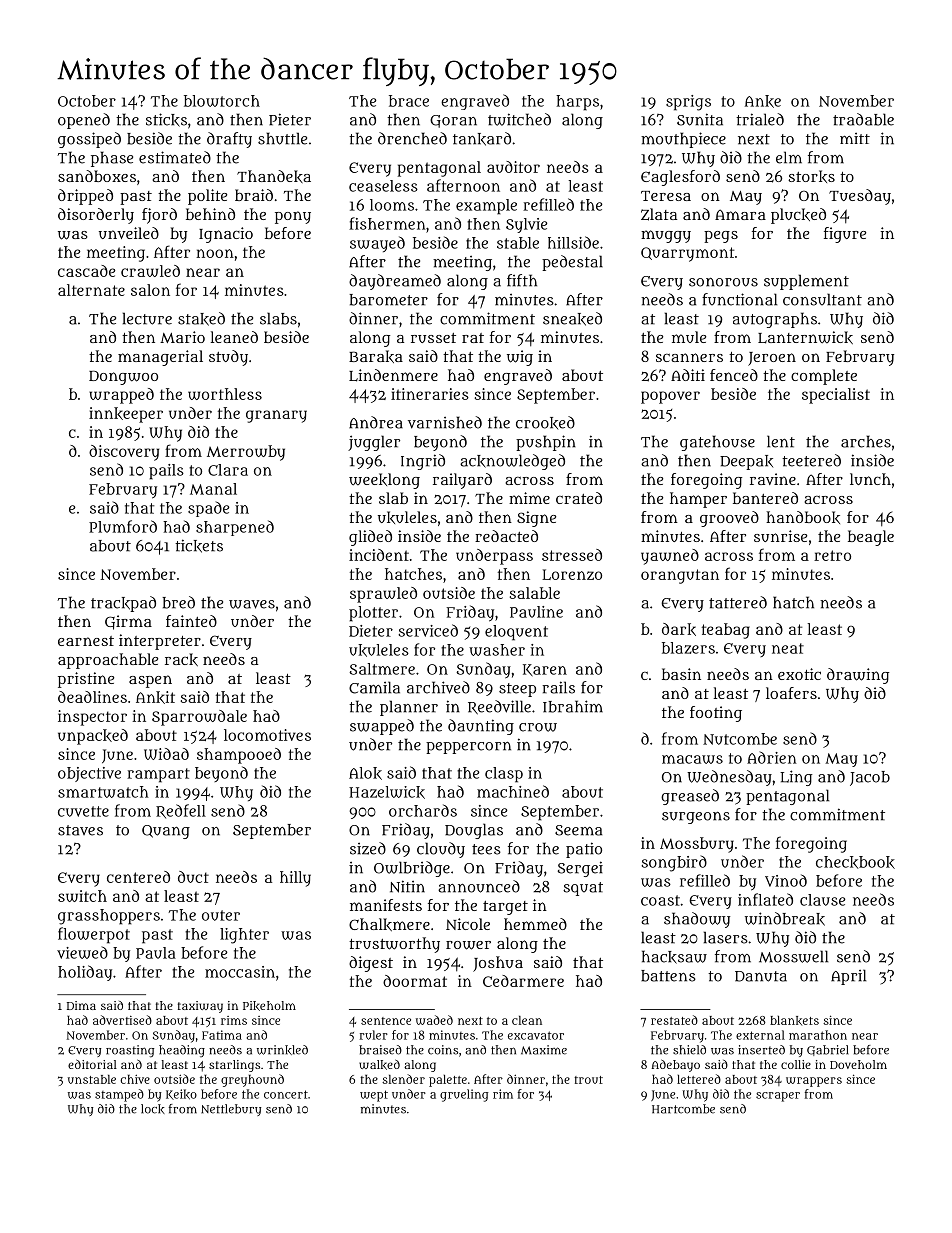  Describe the element at coordinates (738, 602) in the screenshot. I see `tattered` at that location.
